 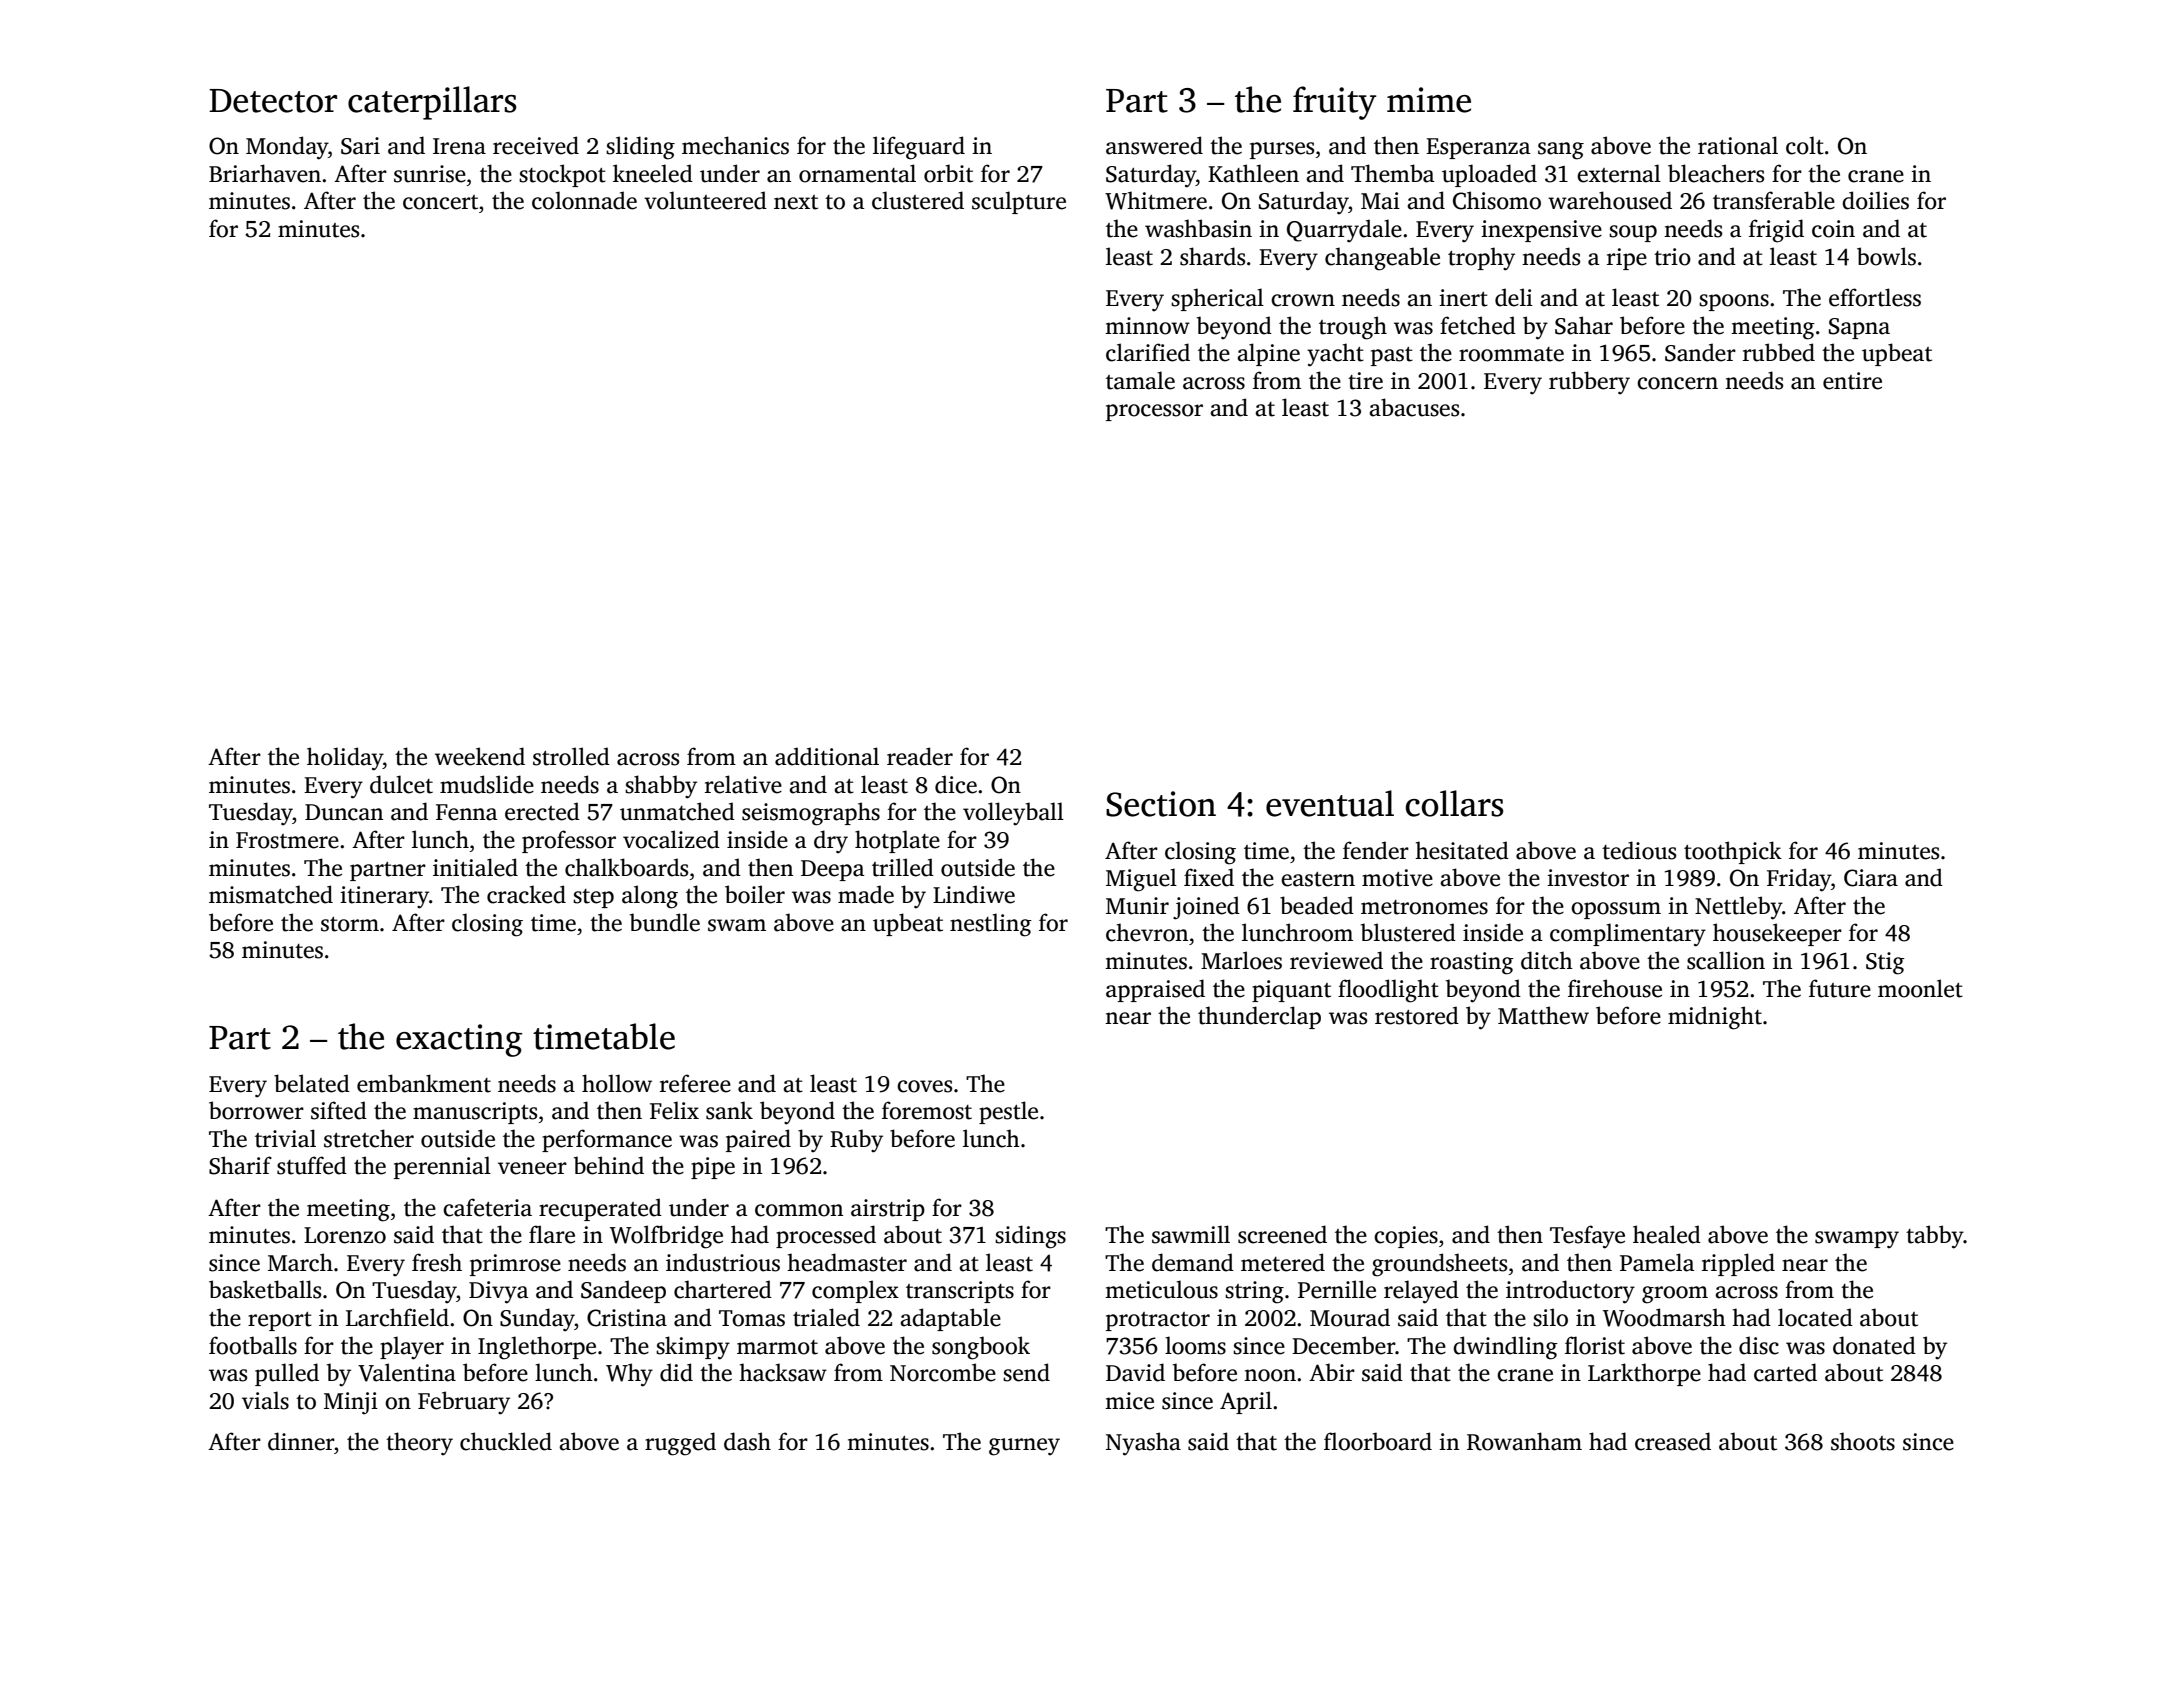 What do you see at coordinates (1343, 1345) in the screenshot?
I see `December` at bounding box center [1343, 1345].
